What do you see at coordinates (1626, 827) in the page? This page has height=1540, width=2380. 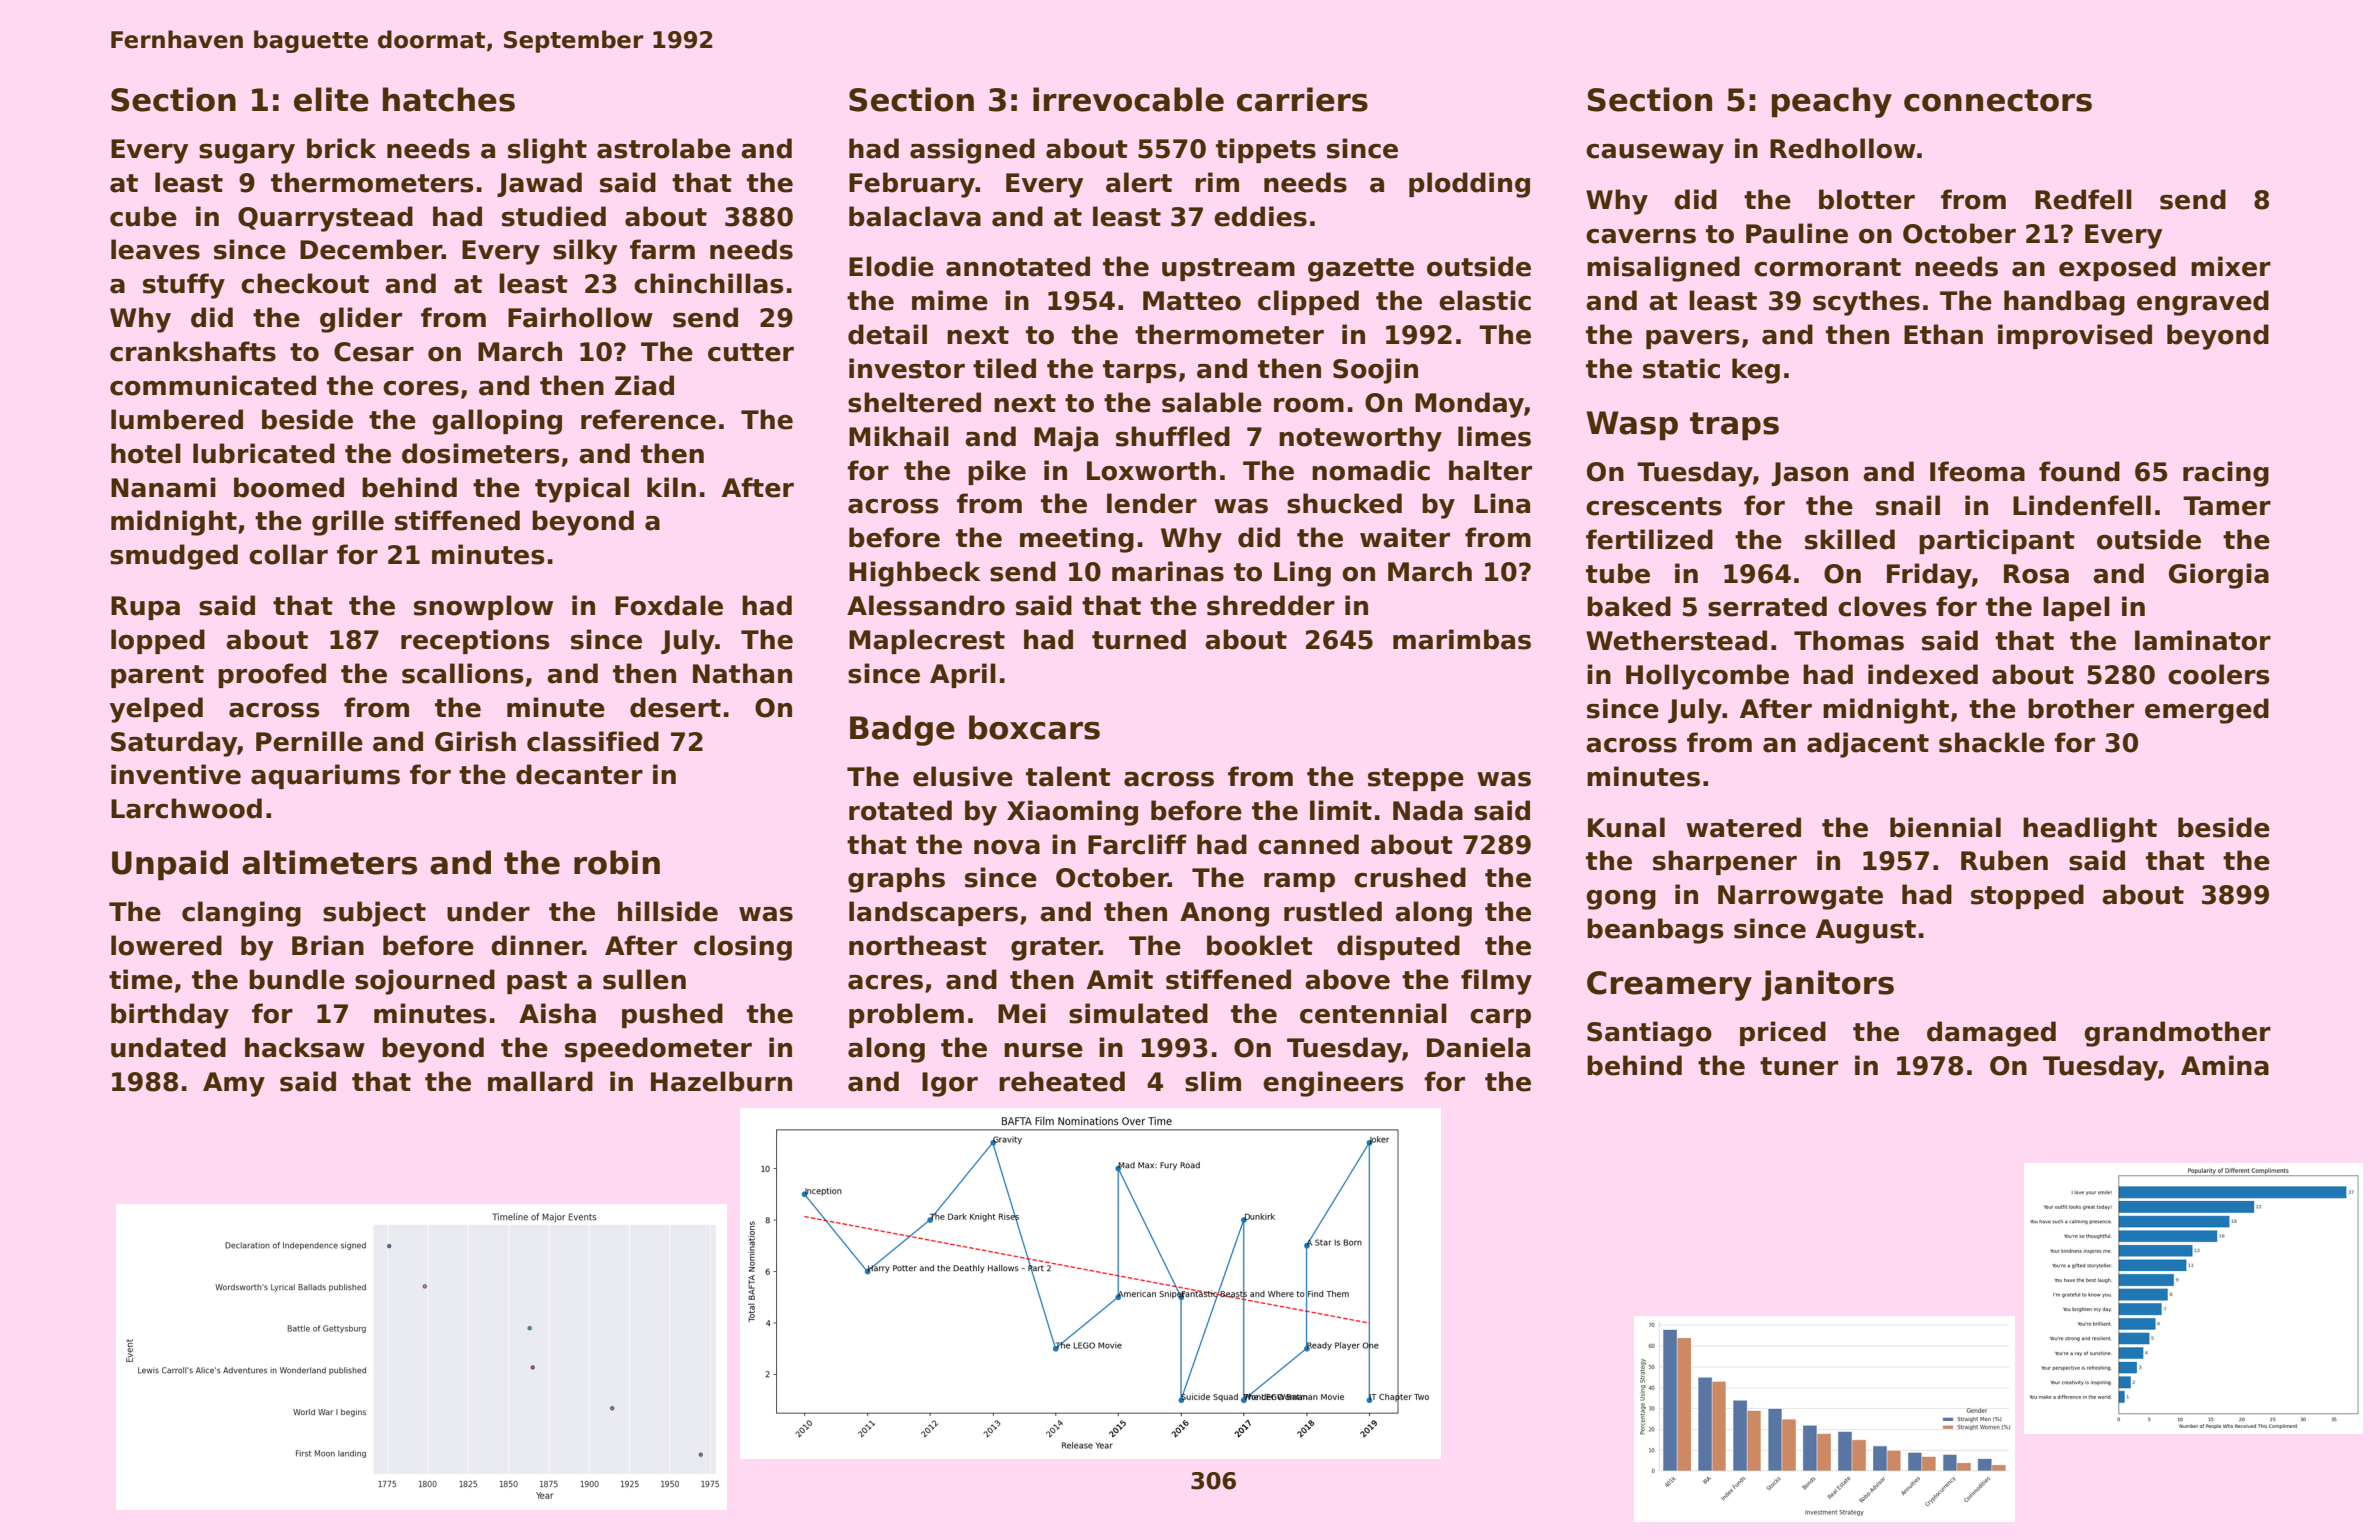 I see `Kunal` at bounding box center [1626, 827].
